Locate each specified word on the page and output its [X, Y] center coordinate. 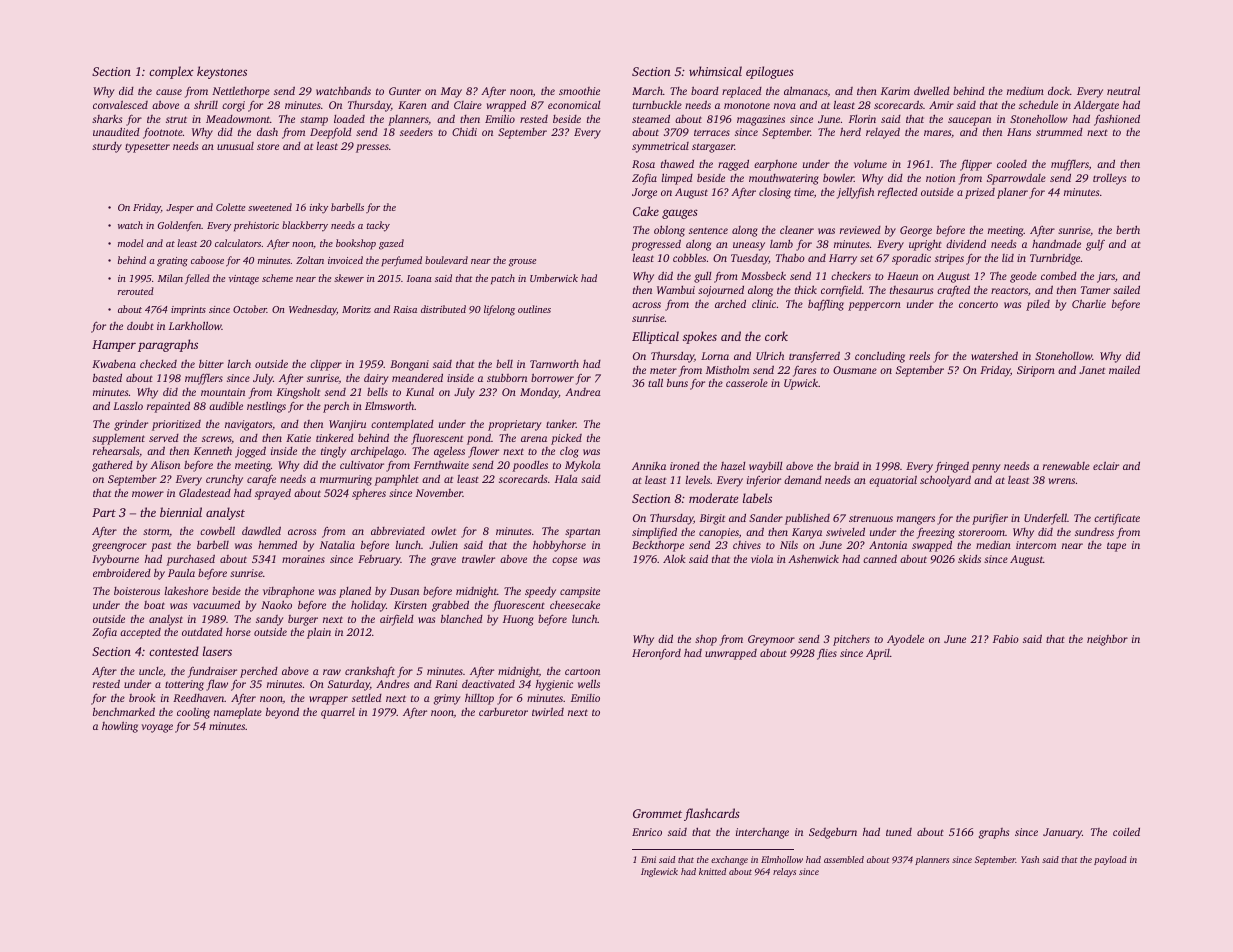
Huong [518, 620]
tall [655, 382]
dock [1059, 90]
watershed [994, 355]
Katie [298, 438]
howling [120, 727]
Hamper [114, 346]
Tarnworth [554, 363]
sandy [270, 620]
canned [880, 558]
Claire [468, 105]
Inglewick [659, 872]
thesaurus [911, 290]
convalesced [120, 104]
